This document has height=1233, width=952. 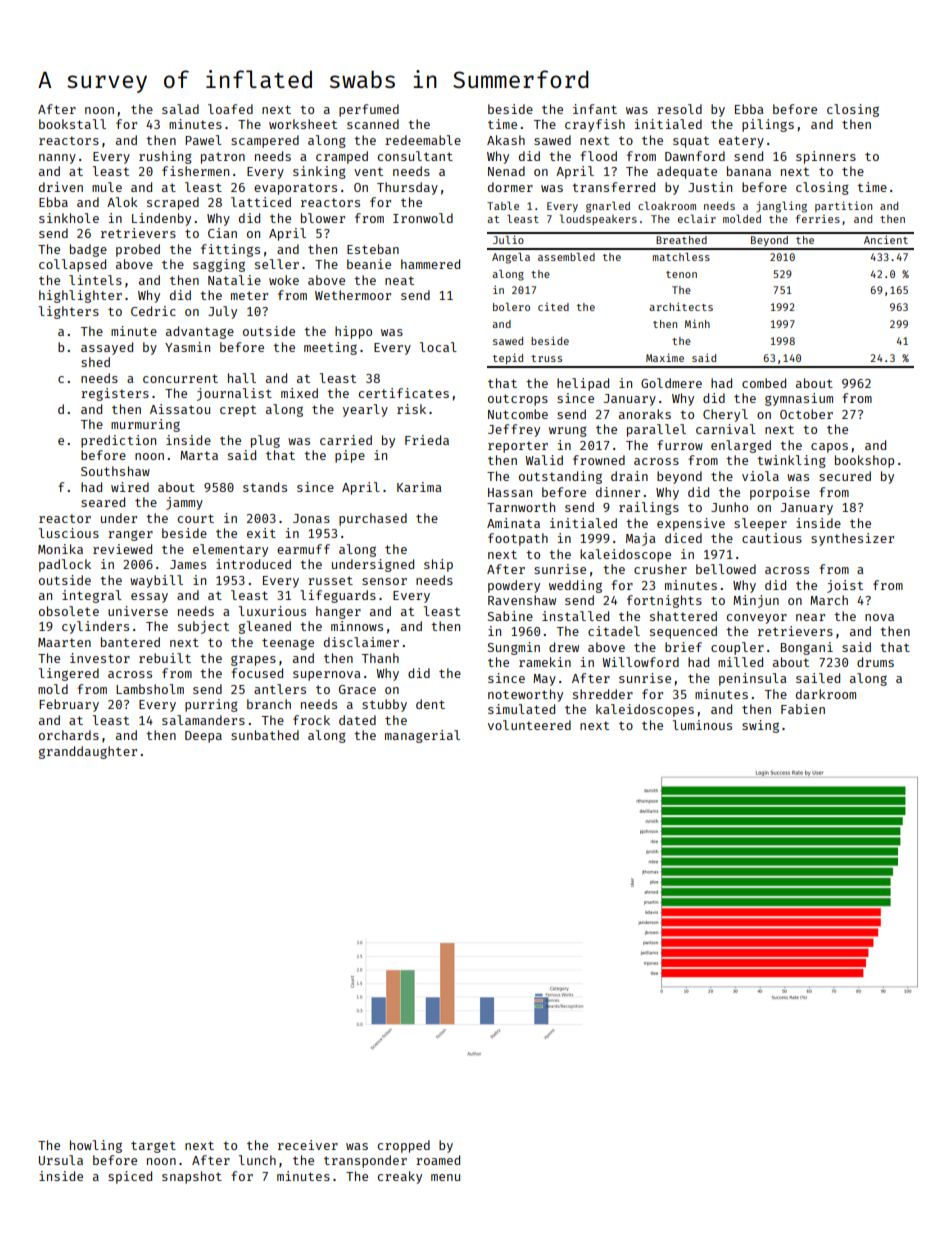 I want to click on resold, so click(x=679, y=109).
